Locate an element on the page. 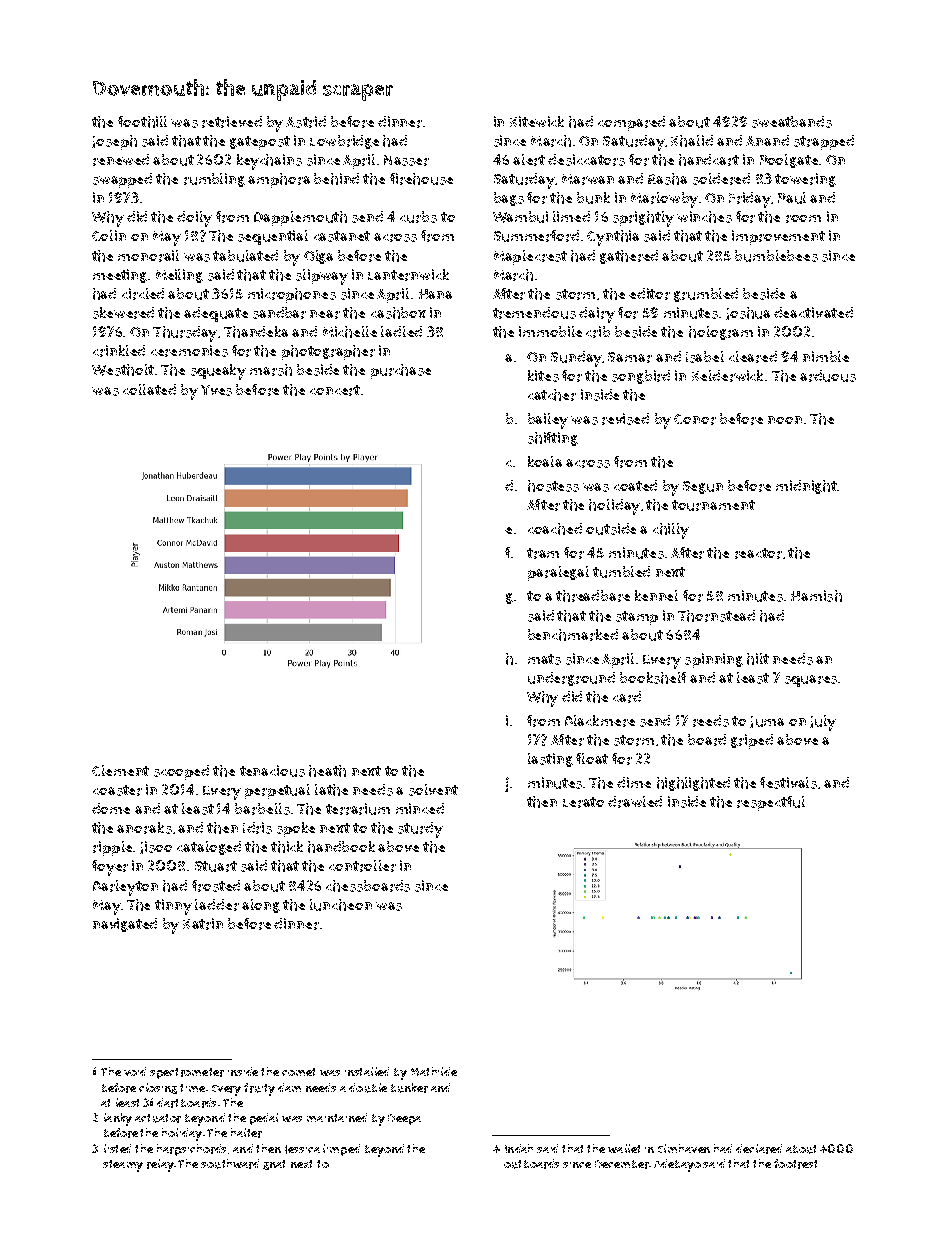 Image resolution: width=952 pixels, height=1233 pixels. underground is located at coordinates (571, 679).
